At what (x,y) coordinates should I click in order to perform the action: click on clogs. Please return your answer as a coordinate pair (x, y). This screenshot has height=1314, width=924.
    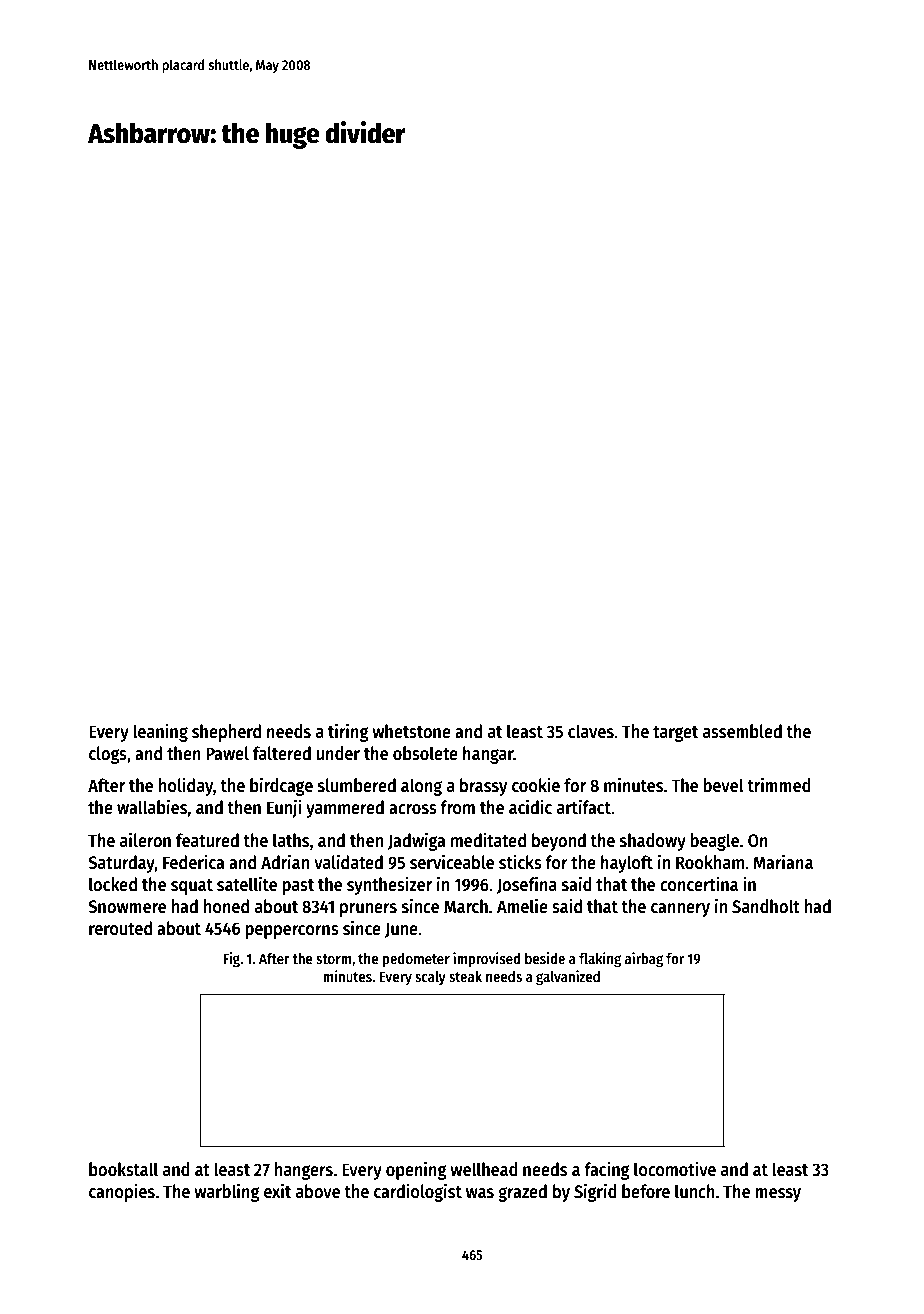
    Looking at the image, I should click on (108, 755).
